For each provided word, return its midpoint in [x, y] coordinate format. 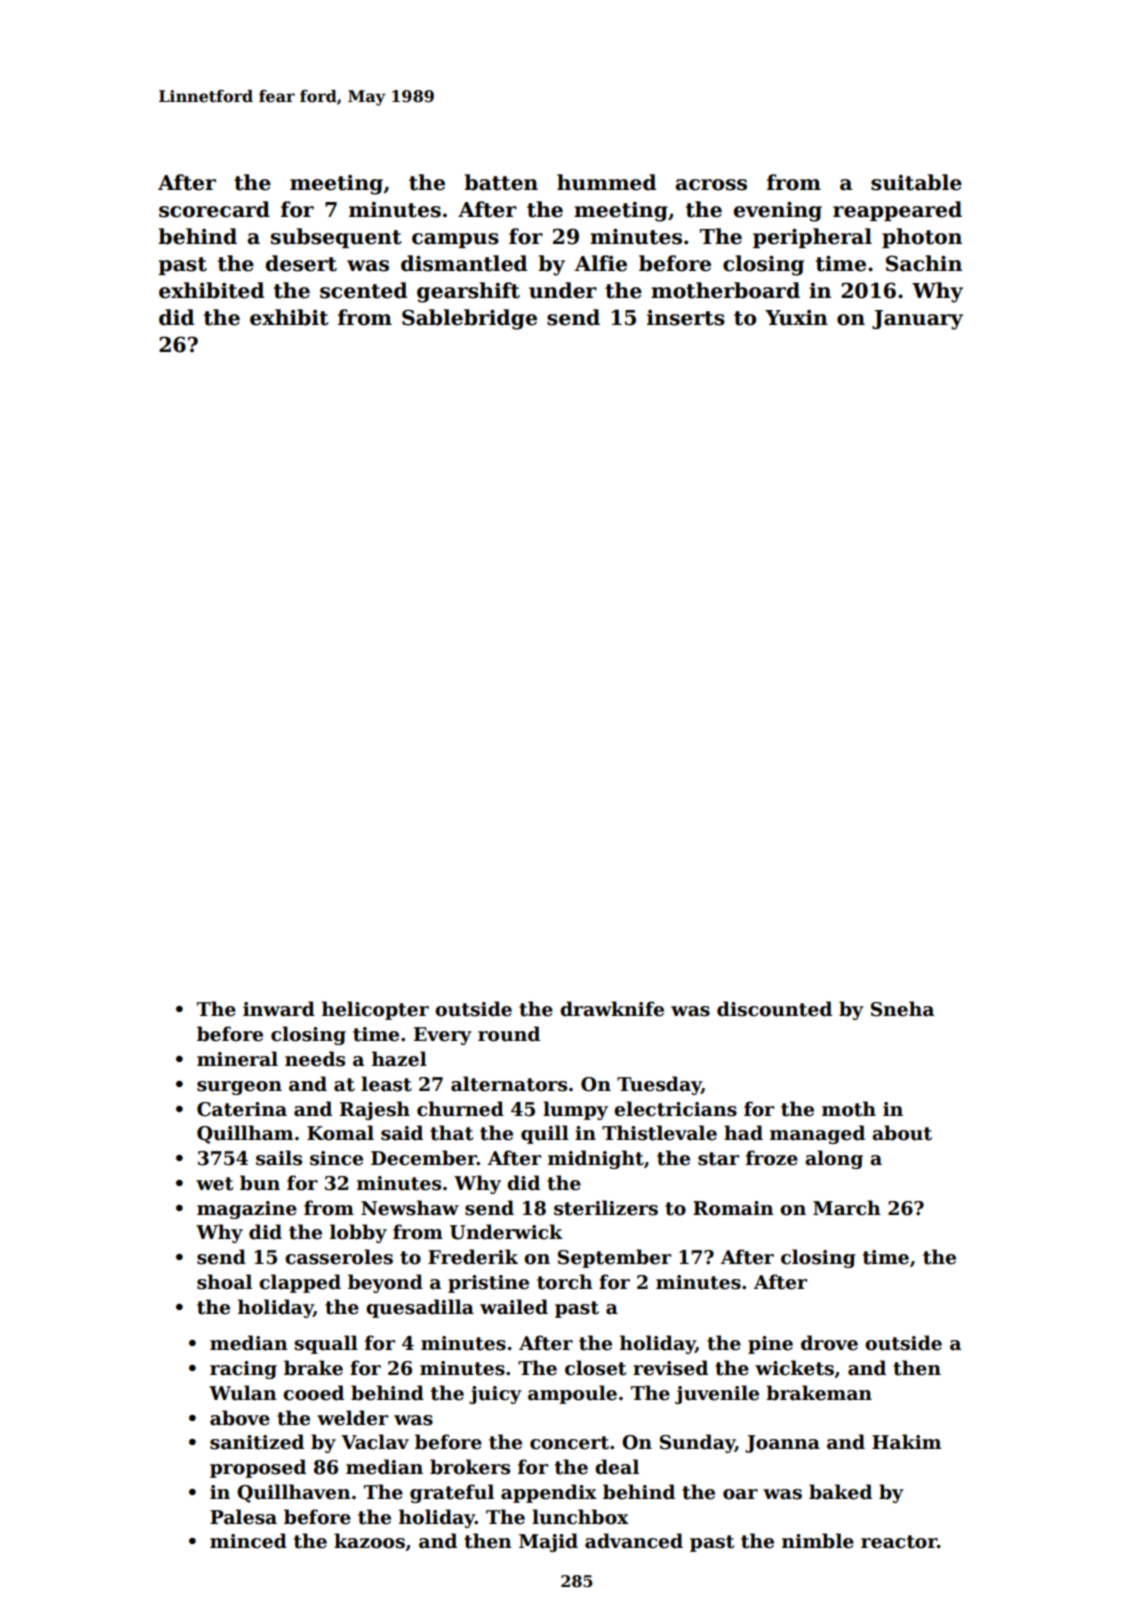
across [711, 185]
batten [501, 182]
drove [829, 1343]
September [614, 1258]
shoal [224, 1282]
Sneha [902, 1009]
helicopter [375, 1010]
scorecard [214, 209]
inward [279, 1009]
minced [248, 1541]
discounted [774, 1009]
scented [363, 290]
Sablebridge [469, 319]
